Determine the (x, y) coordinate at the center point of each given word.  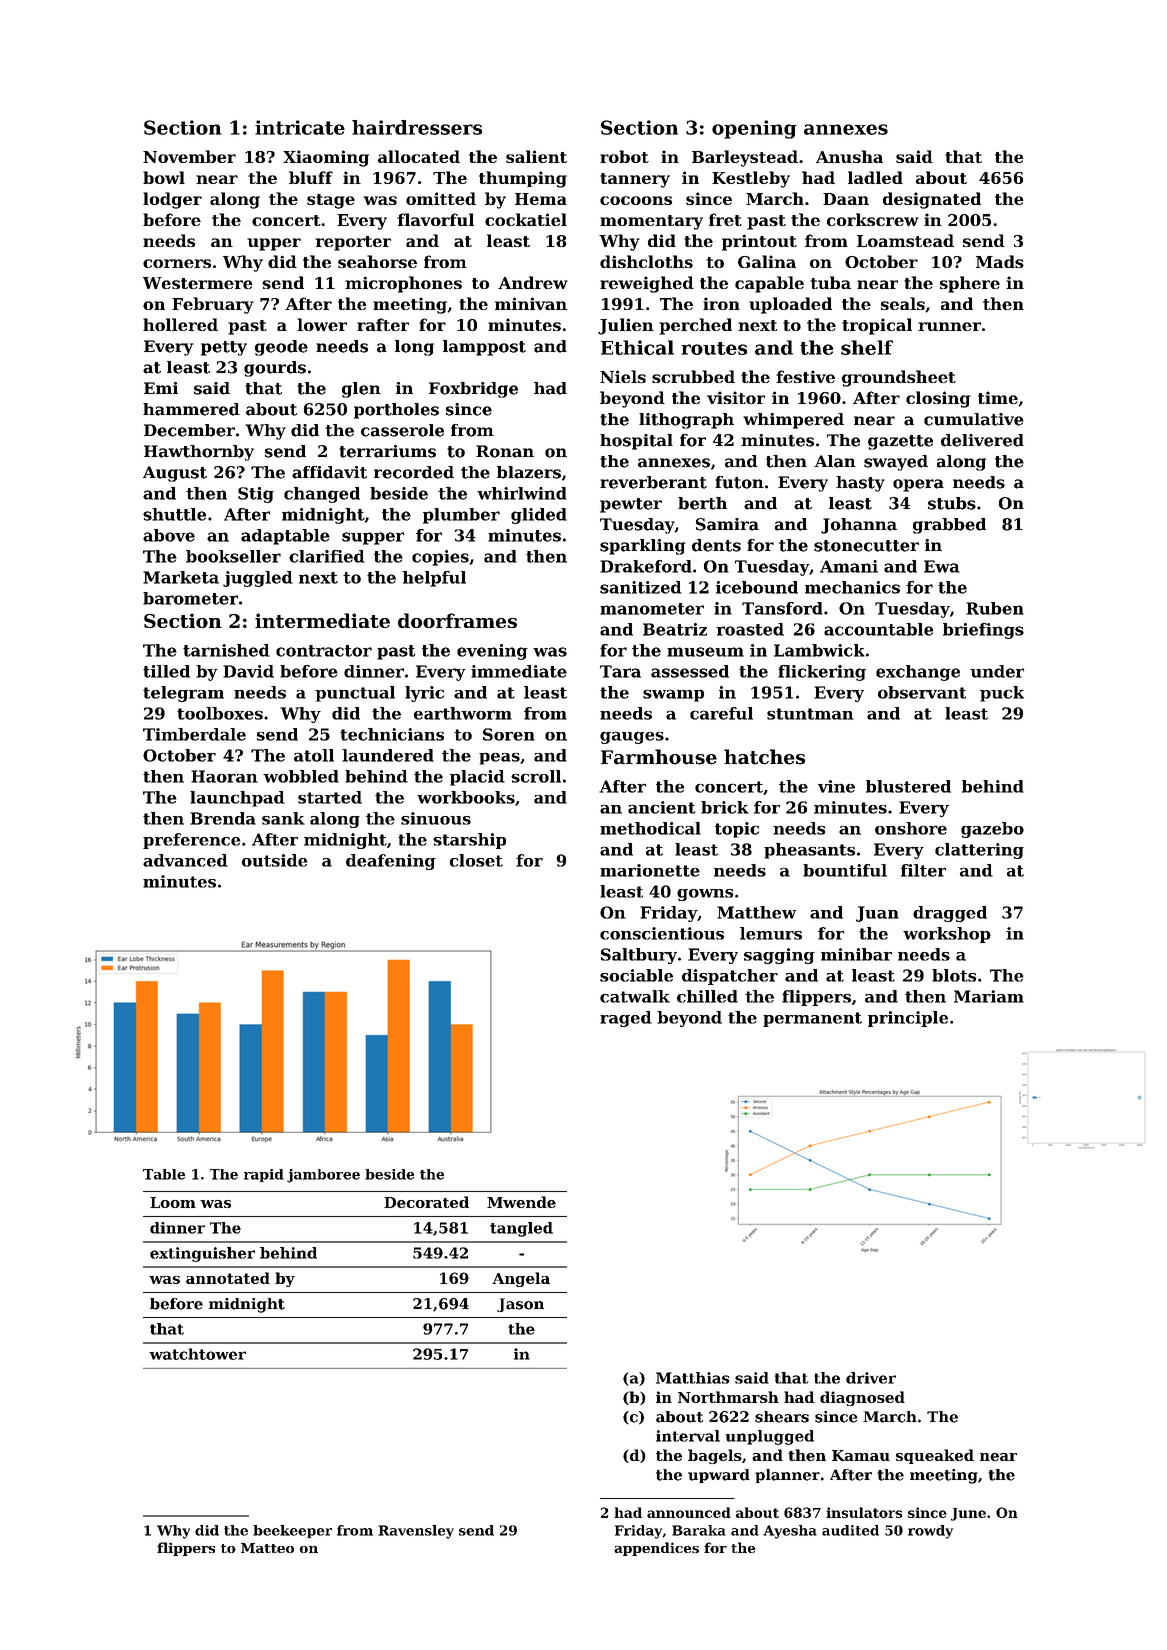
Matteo (267, 1548)
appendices (656, 1549)
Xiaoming (326, 158)
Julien (626, 326)
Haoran (224, 776)
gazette (900, 442)
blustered (908, 786)
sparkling (643, 547)
